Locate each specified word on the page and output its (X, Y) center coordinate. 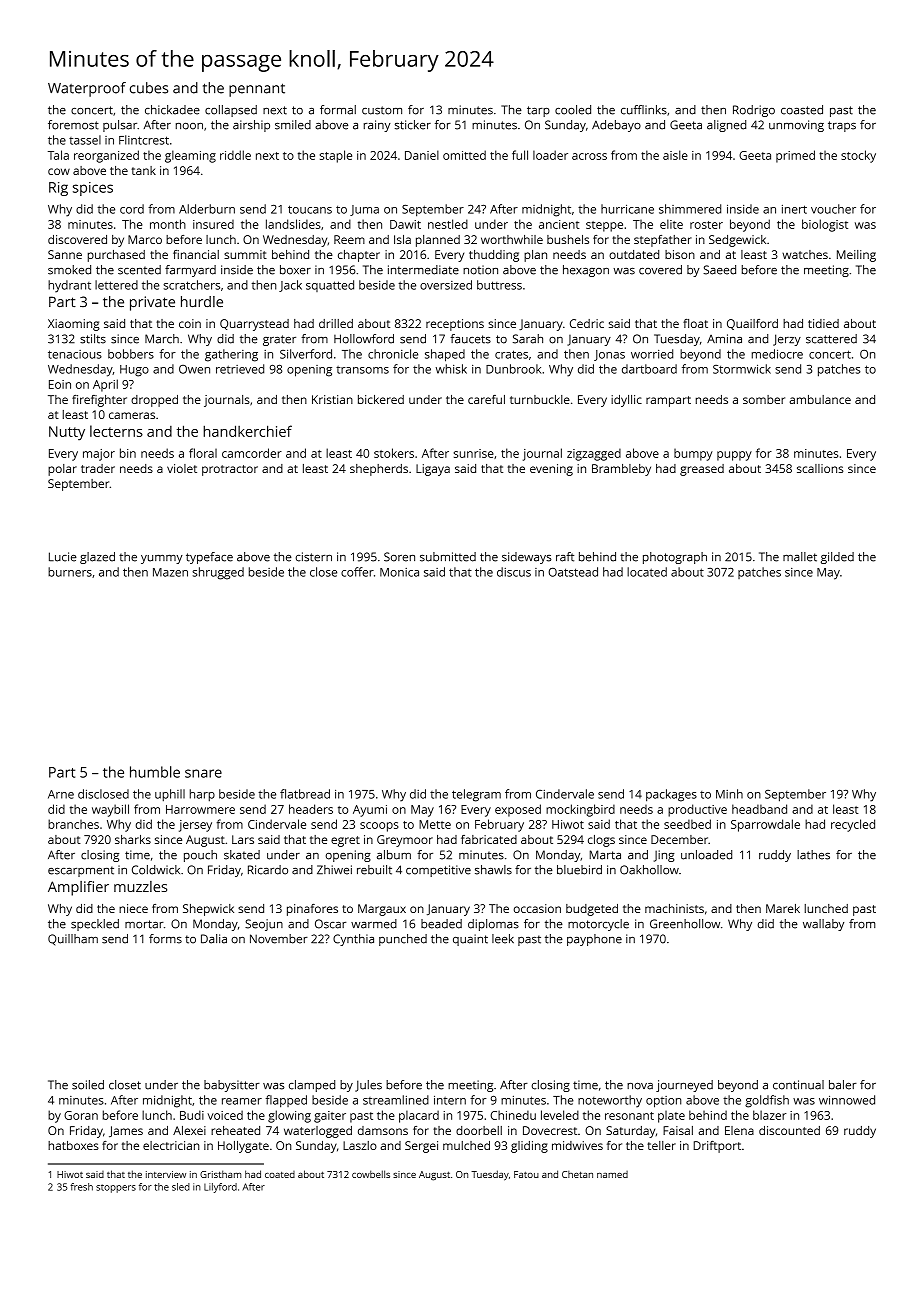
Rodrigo (754, 111)
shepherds (379, 470)
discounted (789, 1130)
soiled (88, 1085)
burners (70, 572)
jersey (195, 826)
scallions (820, 468)
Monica (399, 572)
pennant (257, 90)
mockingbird (580, 810)
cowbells (371, 1174)
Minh (729, 794)
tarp (538, 111)
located (647, 572)
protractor (230, 470)
